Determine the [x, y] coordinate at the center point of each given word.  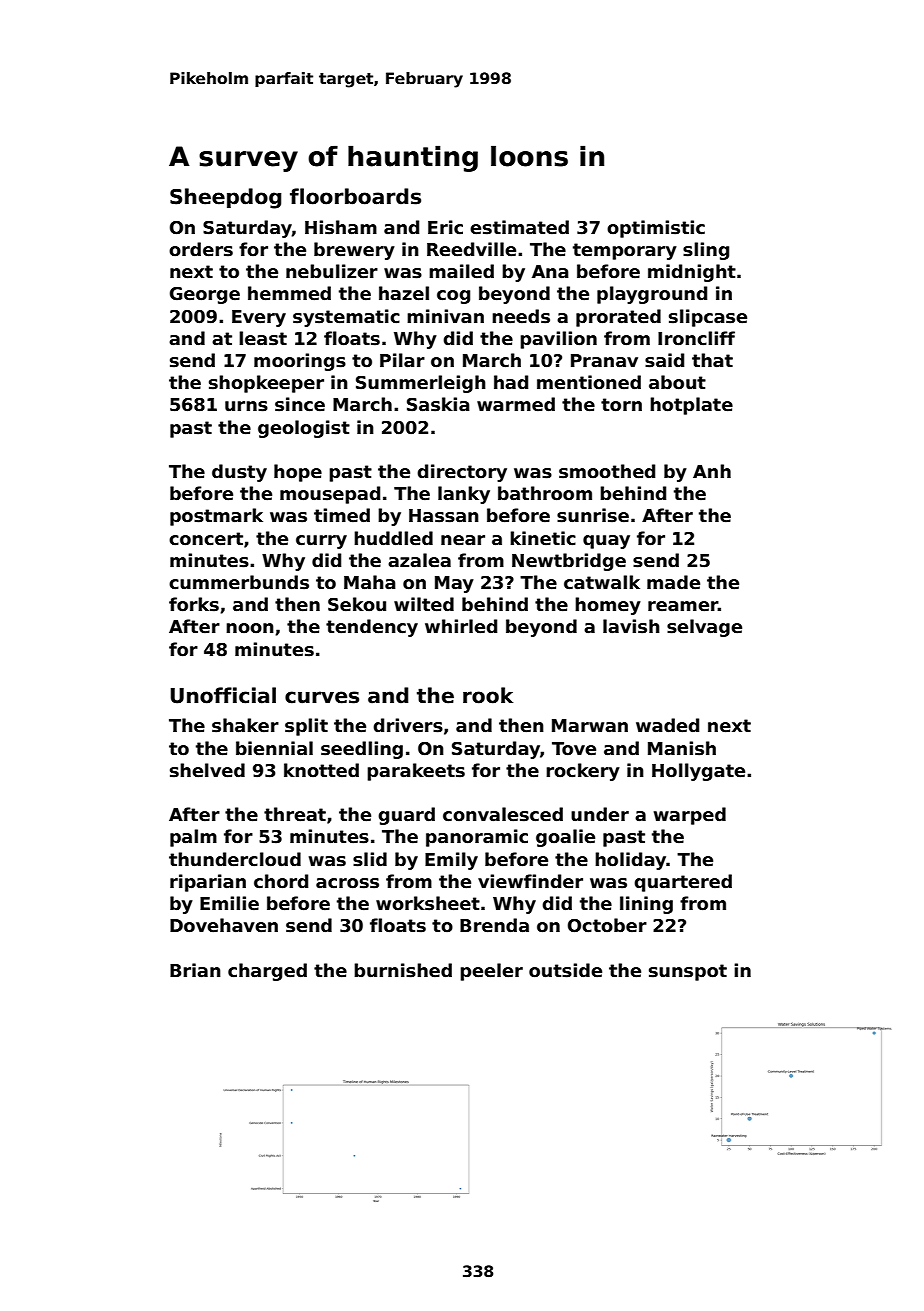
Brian [195, 970]
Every [259, 318]
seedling [362, 750]
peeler [491, 972]
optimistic [656, 229]
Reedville [471, 249]
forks [194, 604]
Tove [574, 749]
